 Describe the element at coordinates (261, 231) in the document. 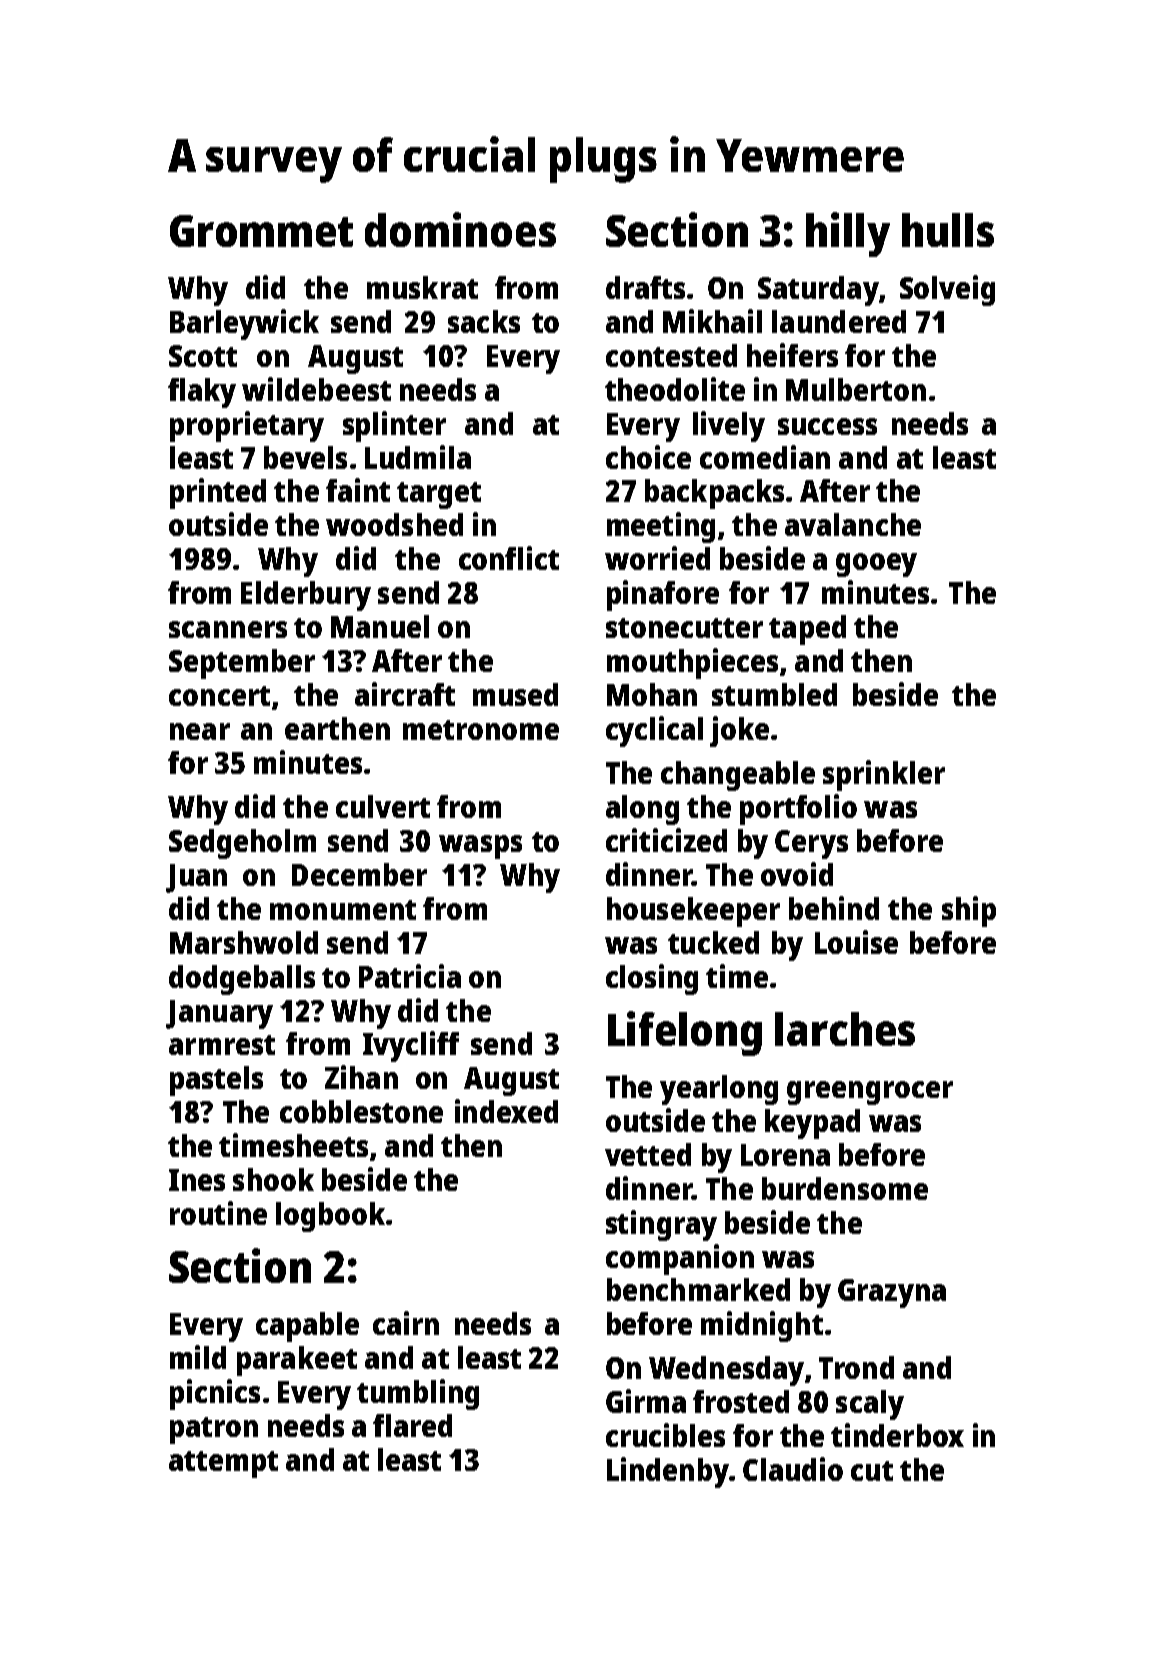

I see `Grommet` at that location.
